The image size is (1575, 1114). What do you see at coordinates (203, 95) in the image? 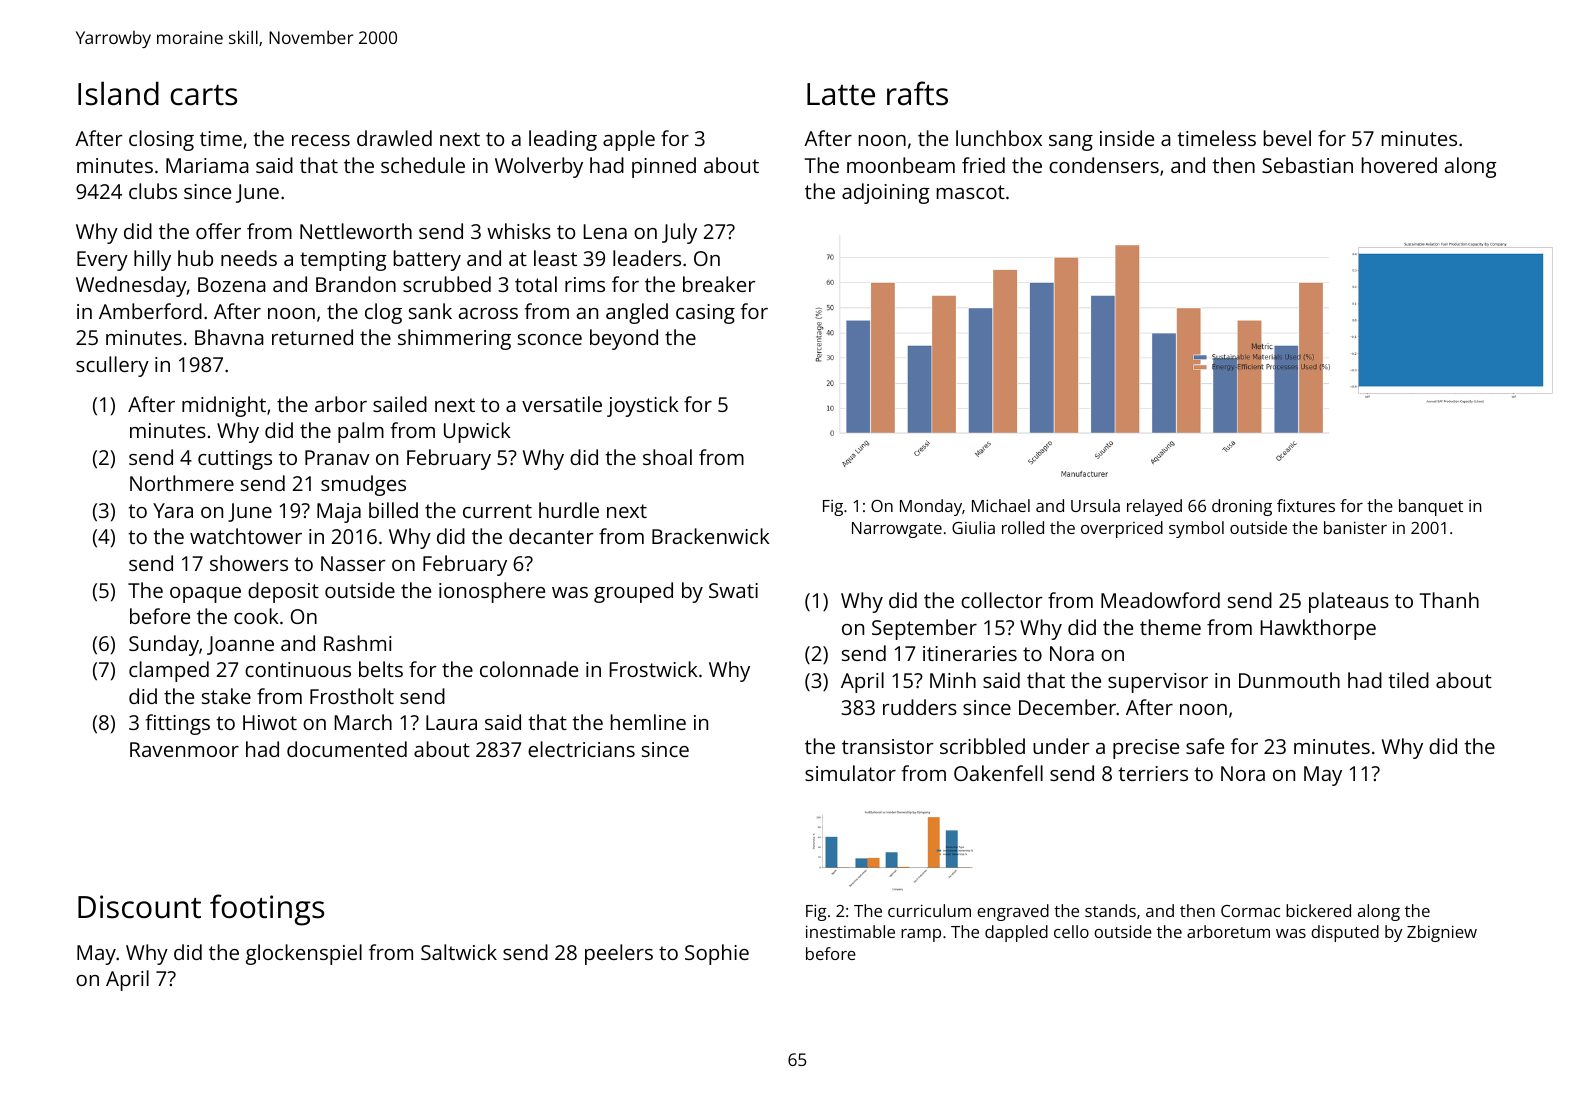
I see `carts` at bounding box center [203, 95].
